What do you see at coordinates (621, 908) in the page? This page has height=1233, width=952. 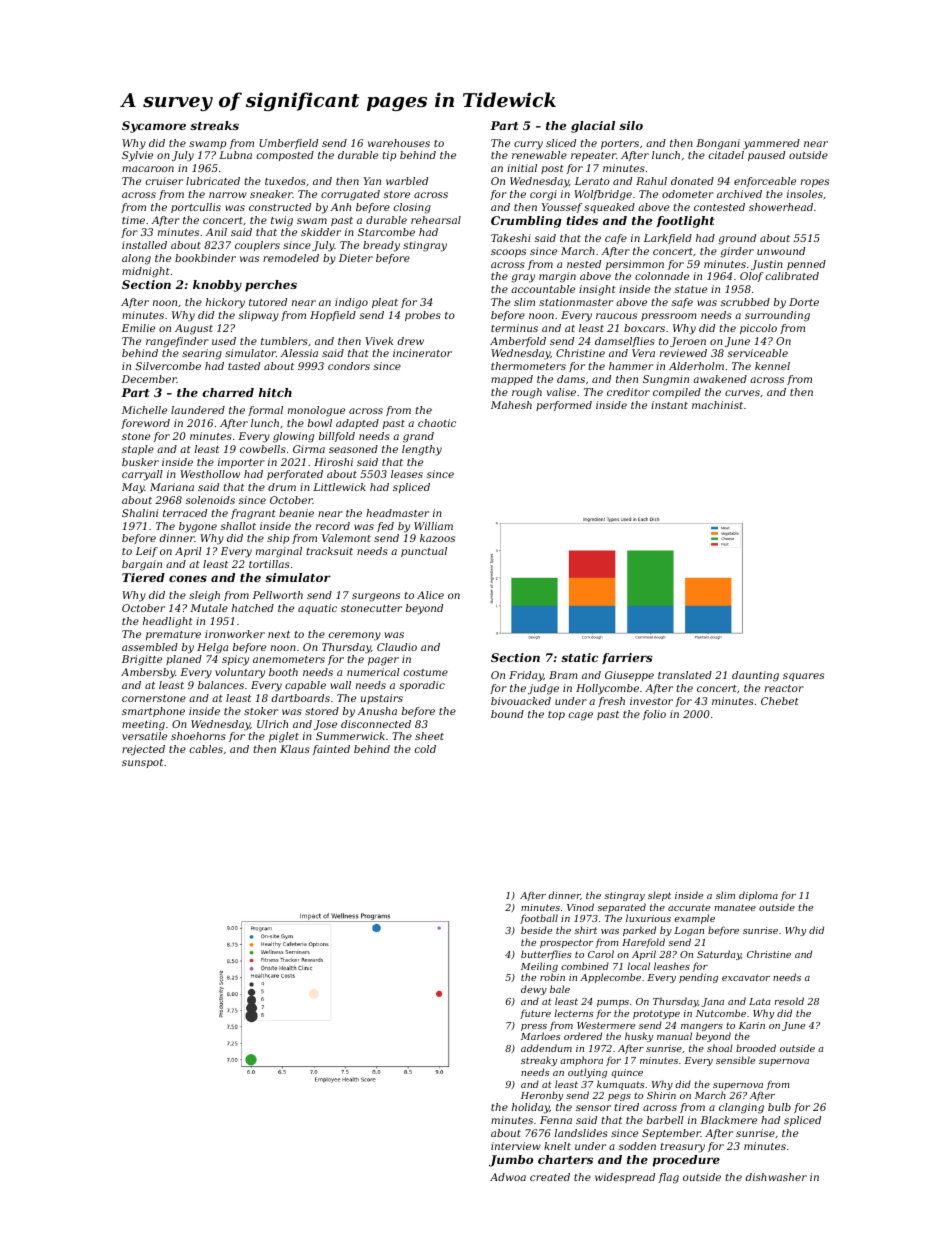 I see `separated` at bounding box center [621, 908].
